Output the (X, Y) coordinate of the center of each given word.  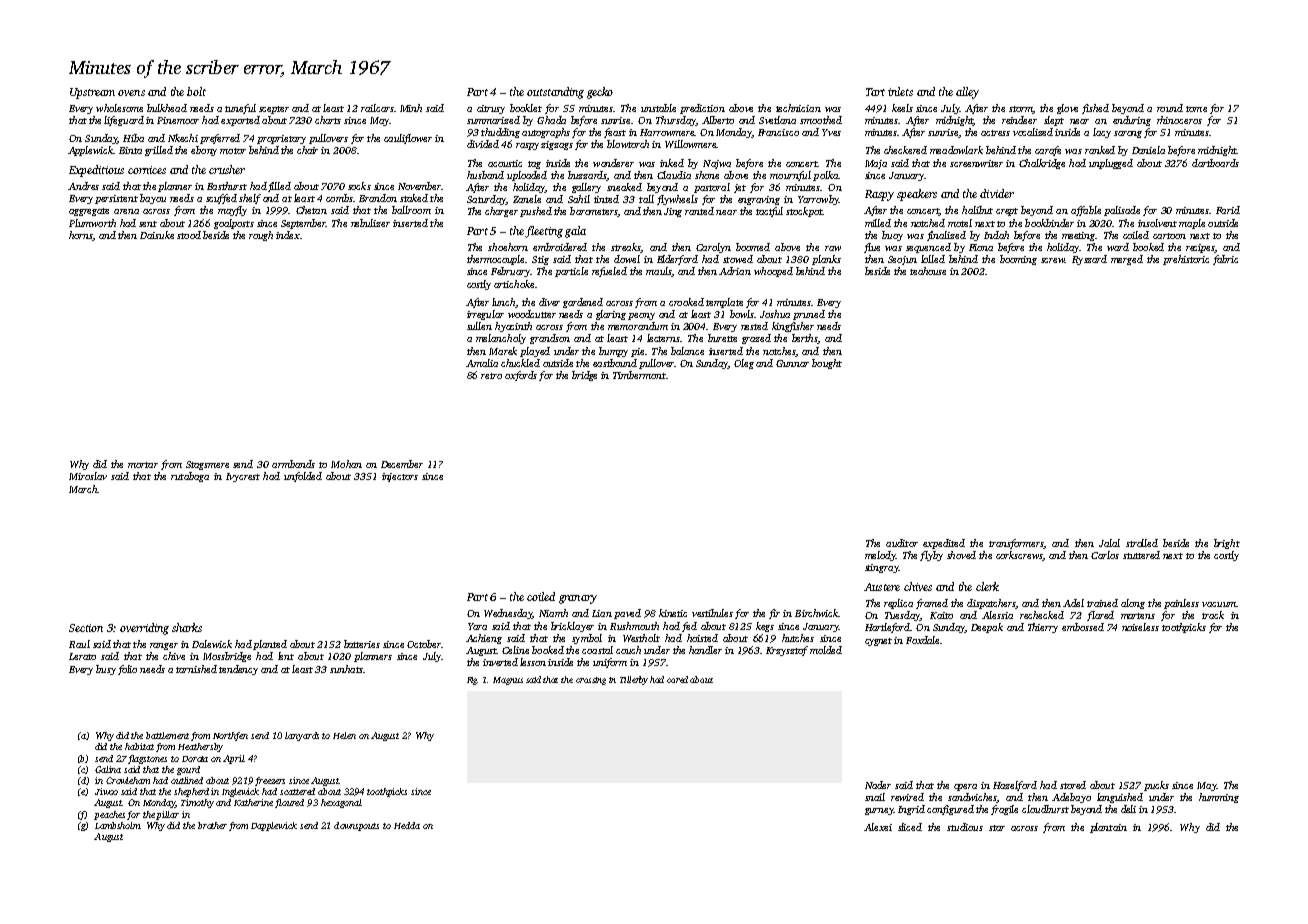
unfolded (303, 477)
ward (1118, 247)
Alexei (878, 827)
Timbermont (639, 375)
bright (1227, 544)
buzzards (587, 175)
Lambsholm (118, 825)
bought (827, 364)
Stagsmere (207, 465)
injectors (400, 477)
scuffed (221, 199)
